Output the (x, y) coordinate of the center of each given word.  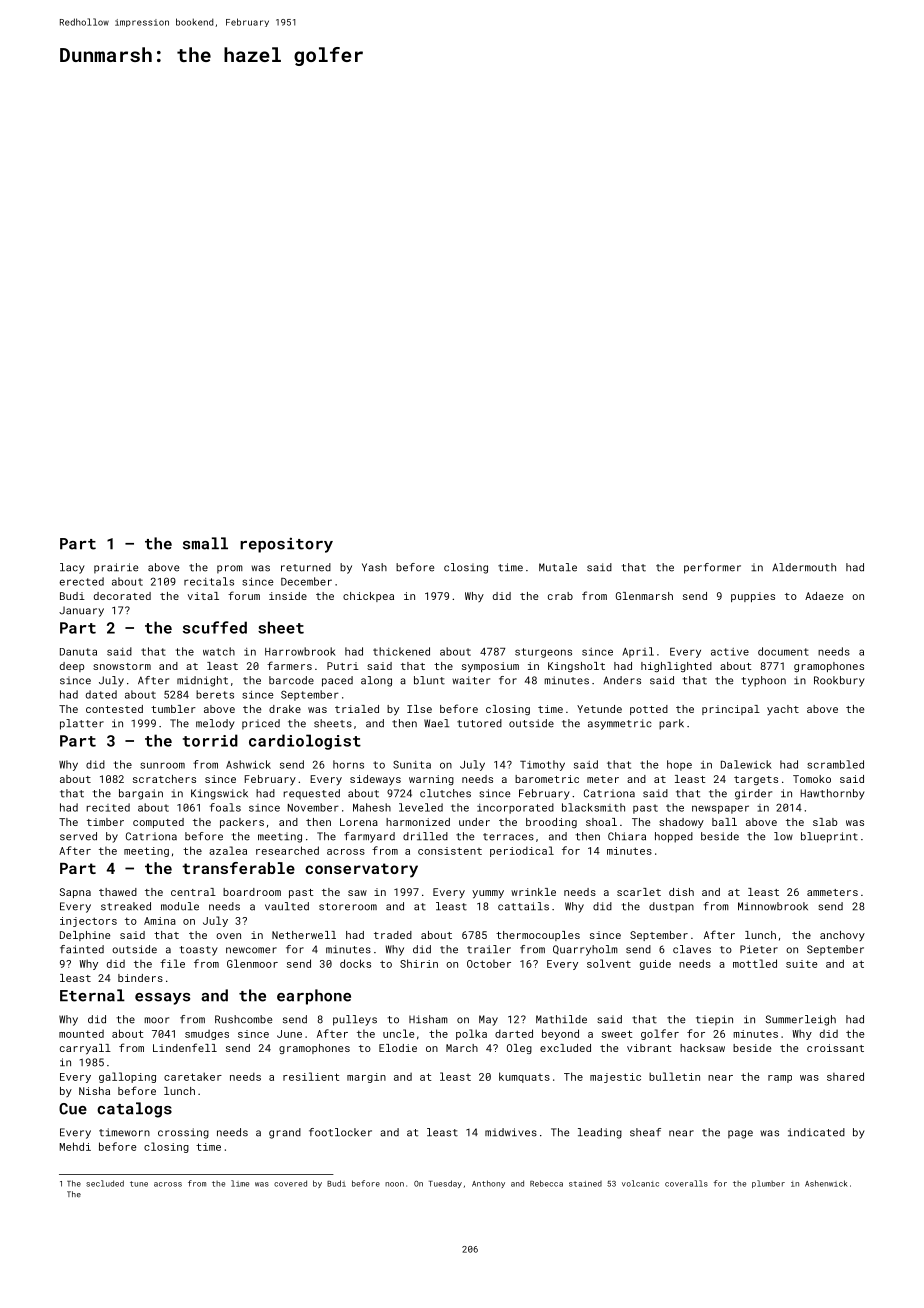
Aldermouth (804, 567)
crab (560, 596)
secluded (105, 1183)
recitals (209, 581)
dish (681, 892)
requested (312, 794)
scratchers (164, 779)
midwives (511, 1132)
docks (355, 963)
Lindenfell (185, 1047)
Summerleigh (800, 1020)
